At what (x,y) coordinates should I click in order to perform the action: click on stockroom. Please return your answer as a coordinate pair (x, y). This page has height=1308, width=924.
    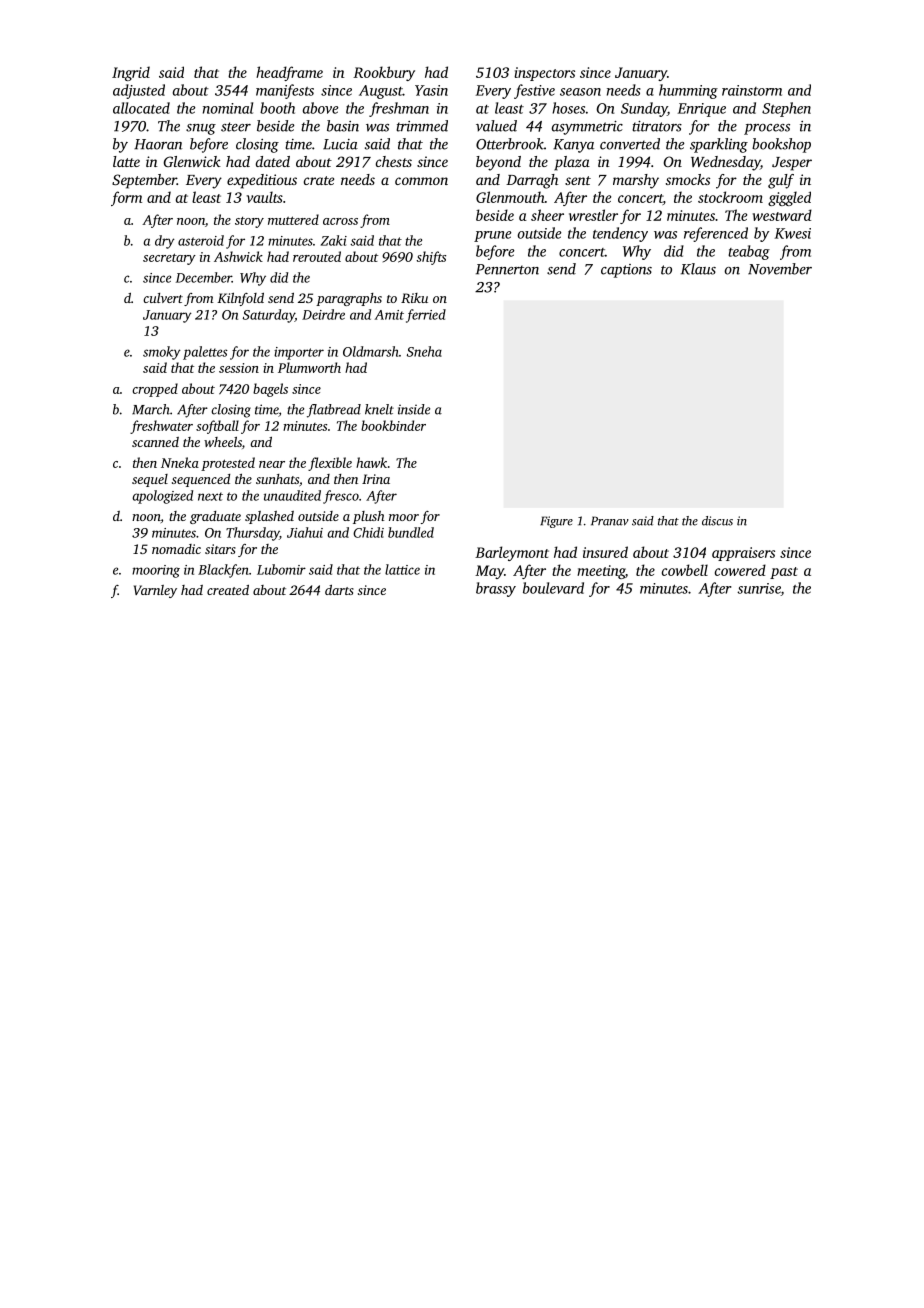
    Looking at the image, I should click on (730, 197).
